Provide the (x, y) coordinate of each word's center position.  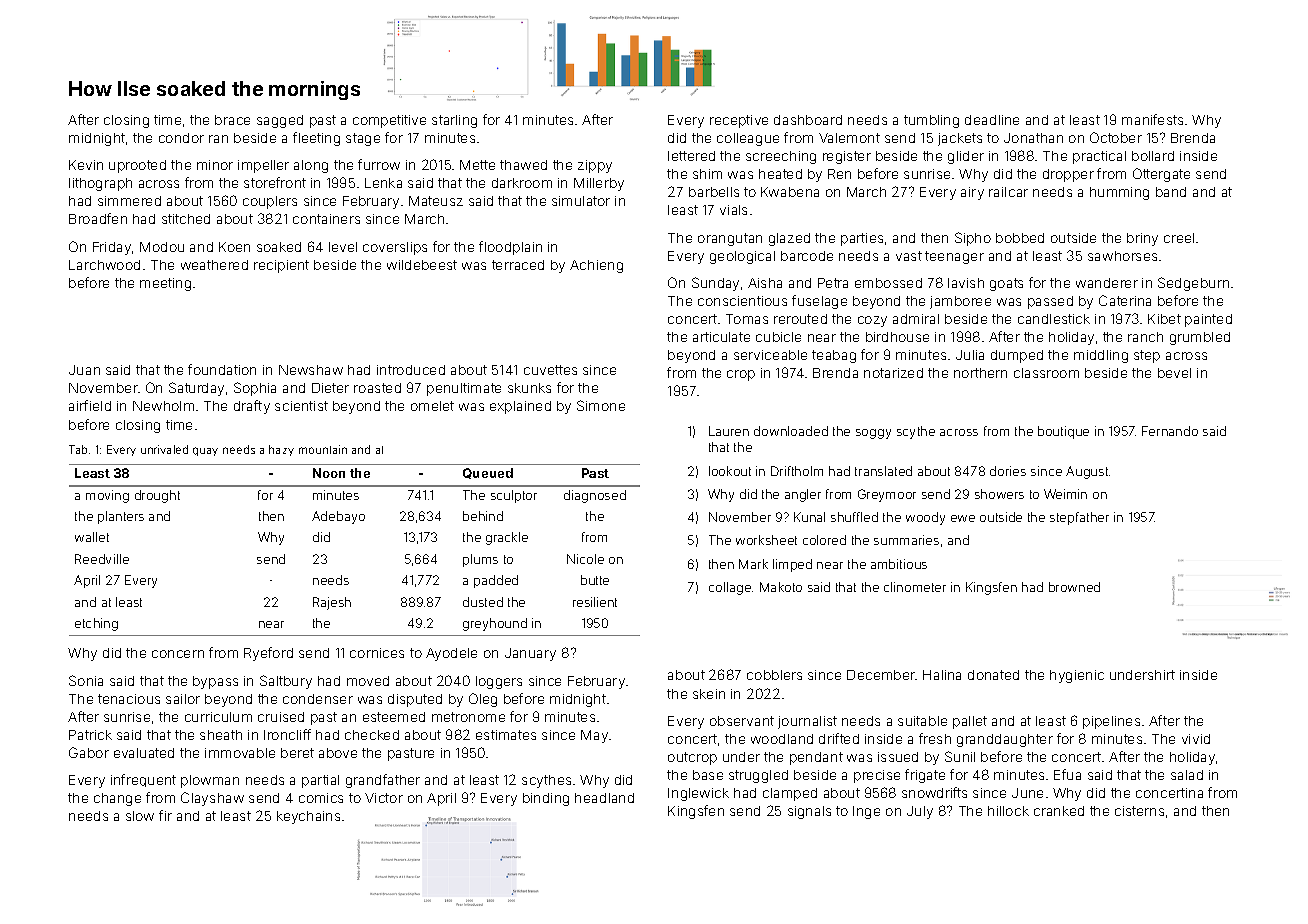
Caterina (1125, 300)
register (847, 157)
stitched (186, 219)
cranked (1059, 811)
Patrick (90, 735)
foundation (222, 369)
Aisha (765, 283)
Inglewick (698, 794)
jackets (960, 139)
